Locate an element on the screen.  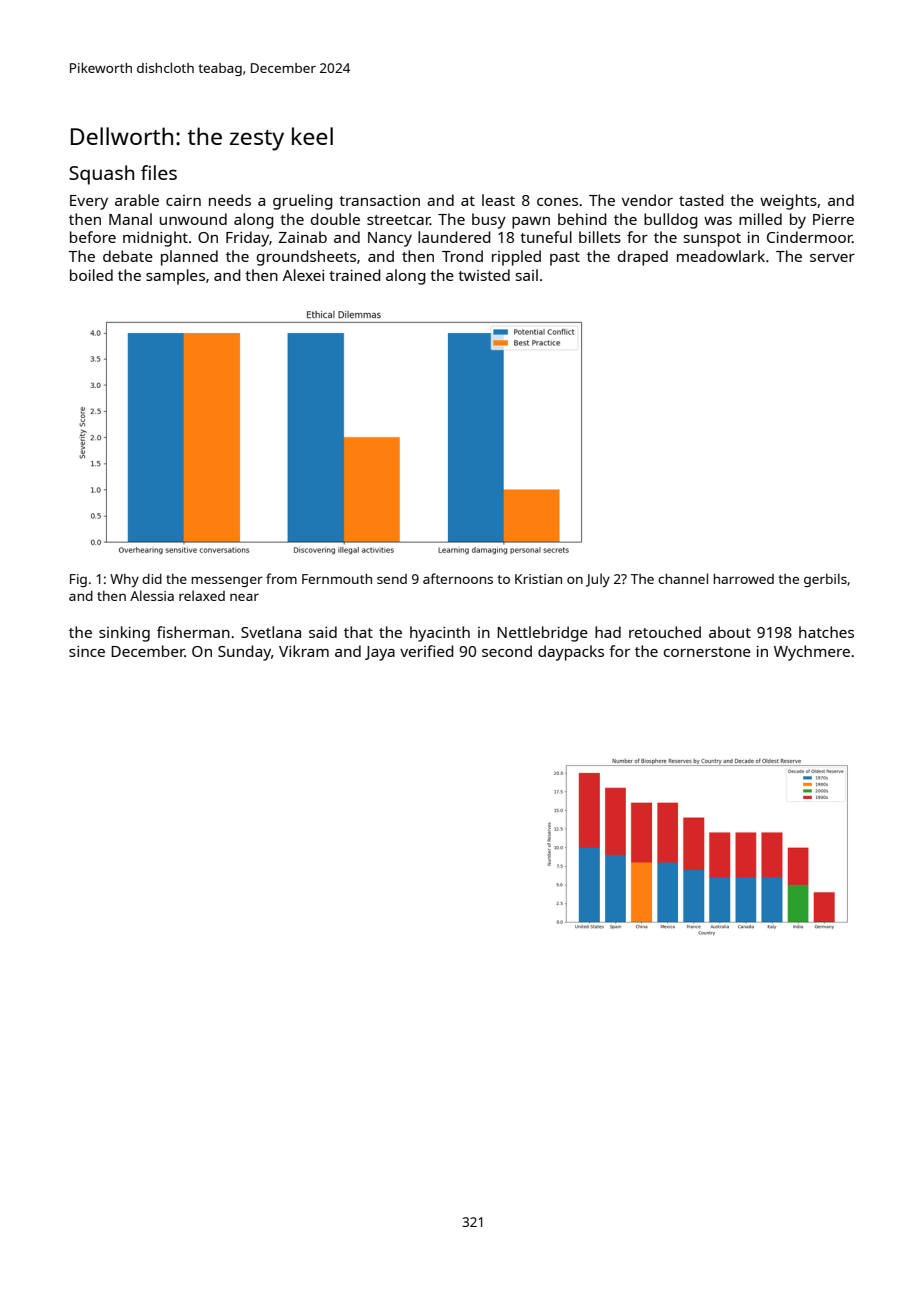
messenger is located at coordinates (227, 581).
